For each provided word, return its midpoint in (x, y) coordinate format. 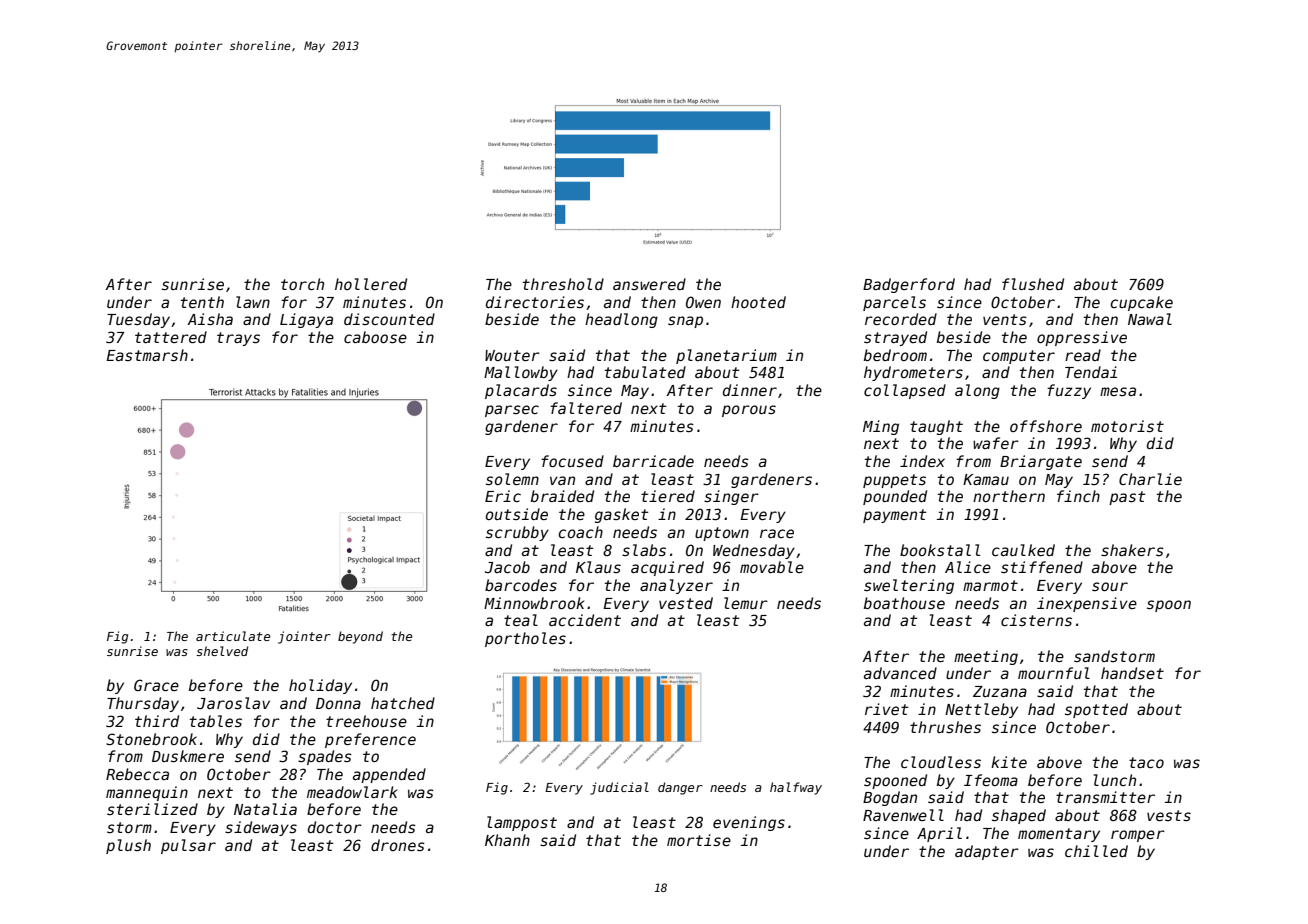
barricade (653, 461)
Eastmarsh (147, 355)
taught (936, 427)
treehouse (366, 721)
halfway (796, 788)
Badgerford (909, 285)
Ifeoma (991, 780)
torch (302, 284)
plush (128, 846)
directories (535, 302)
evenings (749, 823)
